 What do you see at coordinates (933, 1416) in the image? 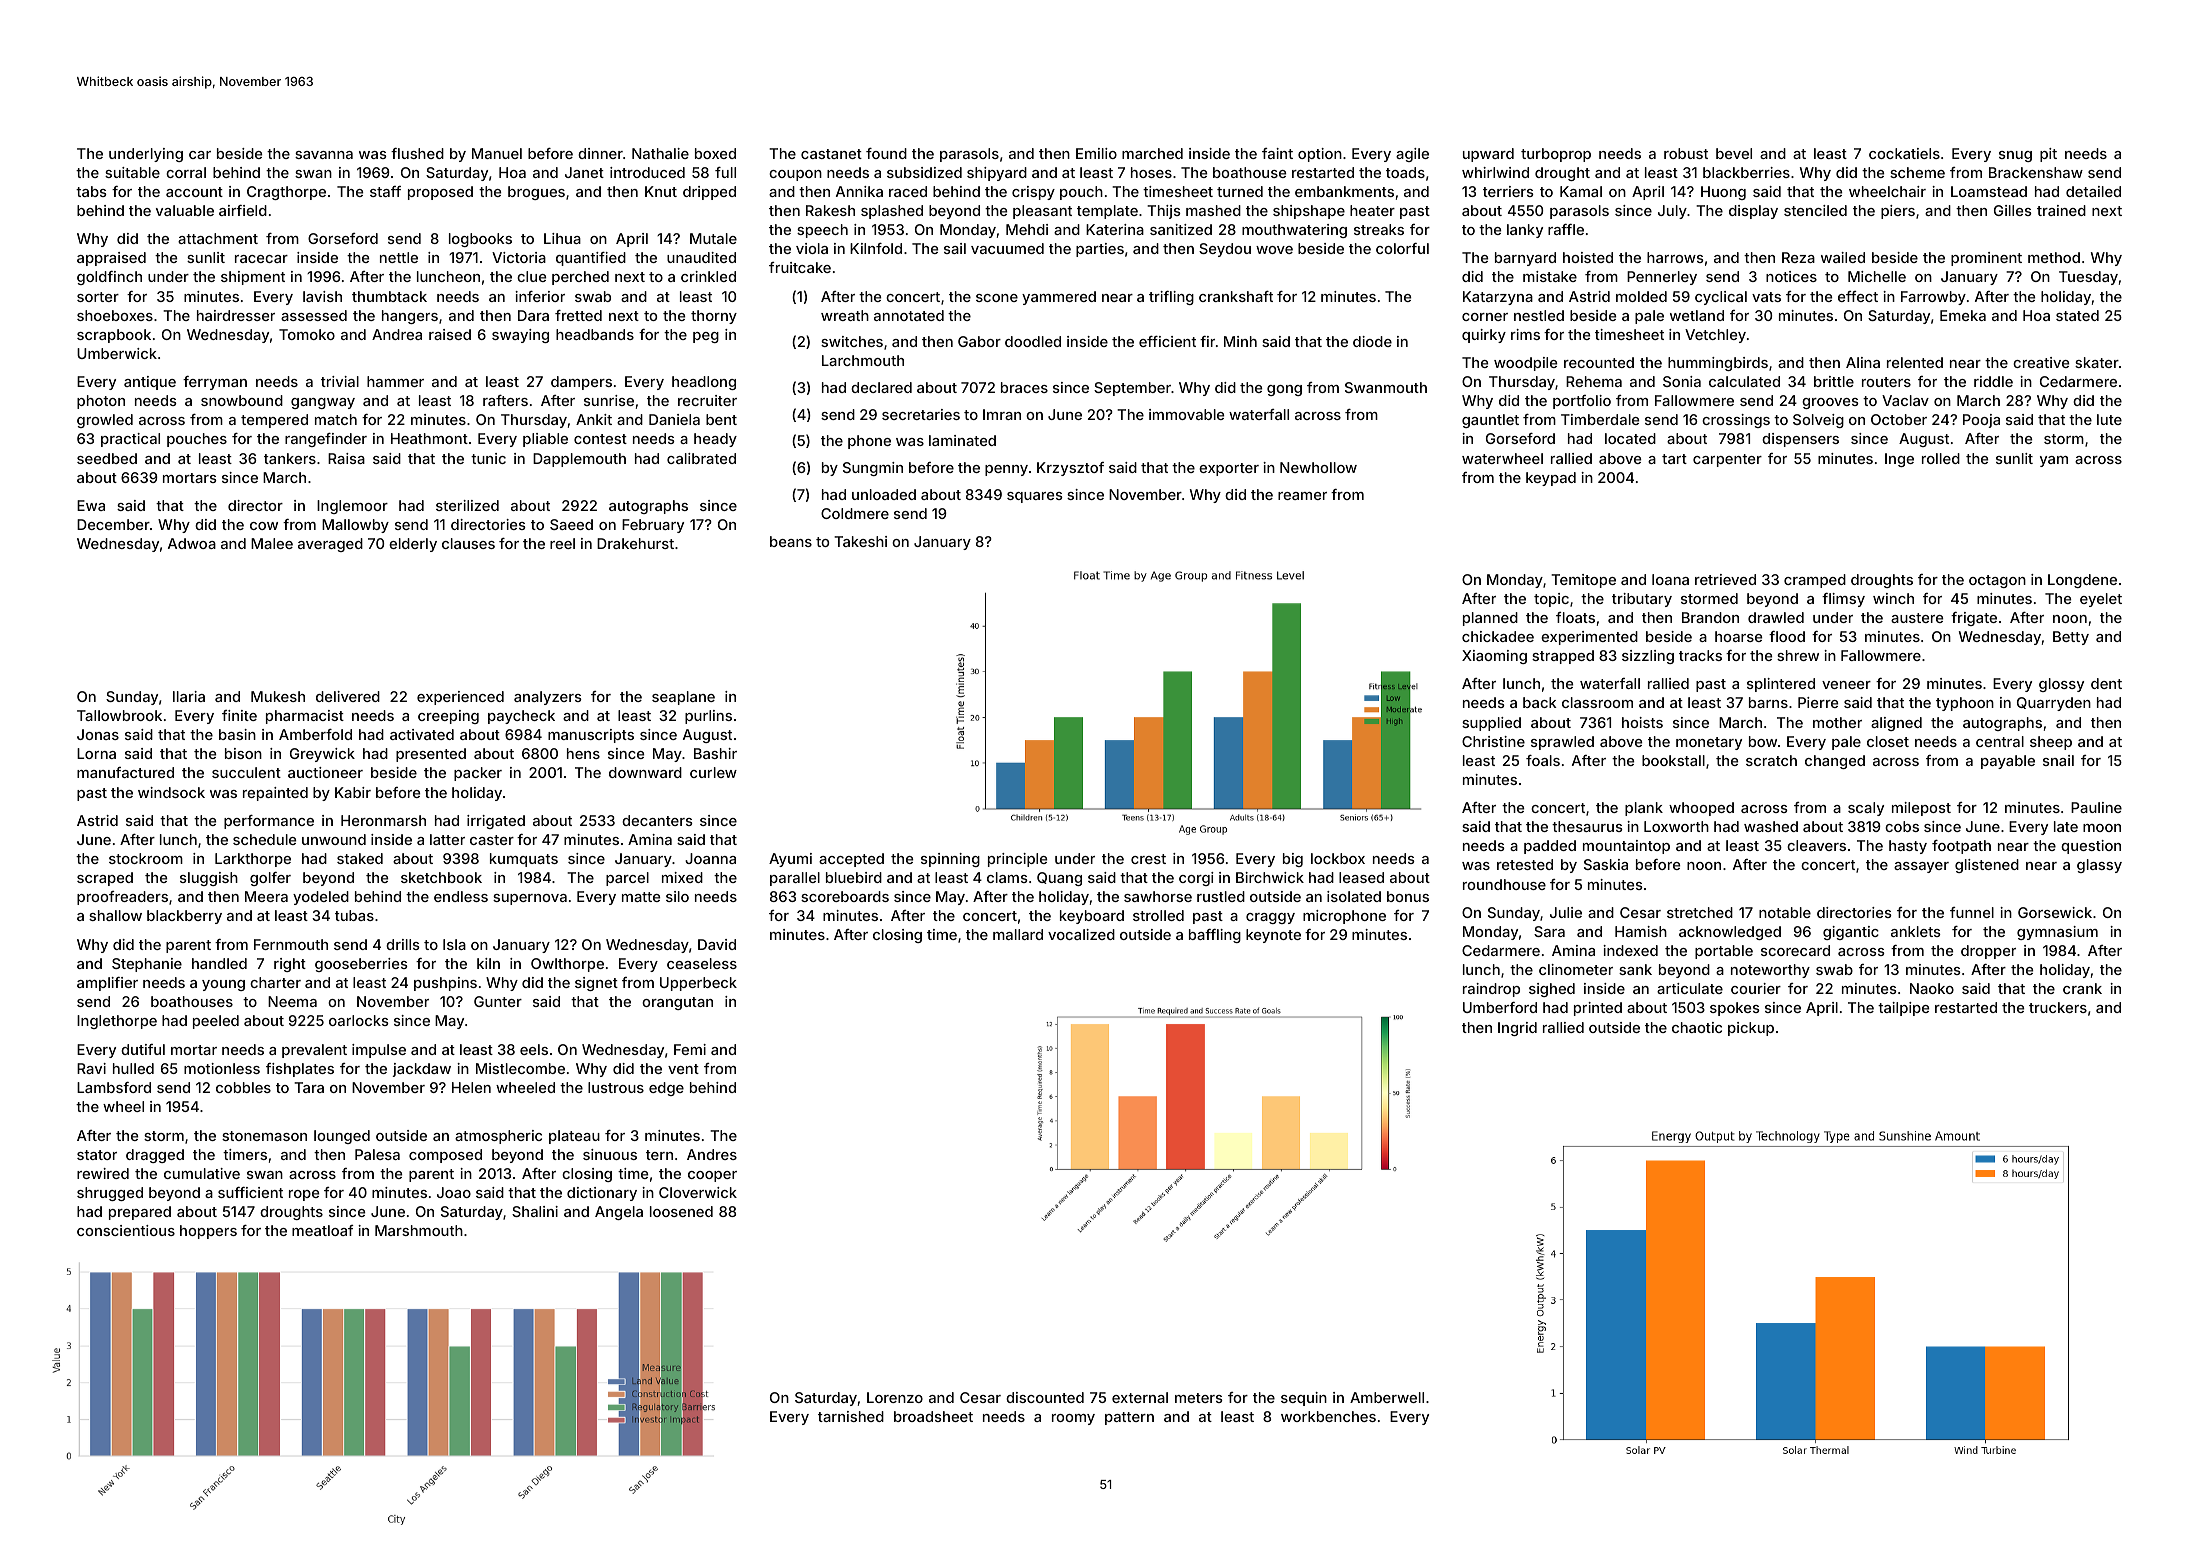
I see `broadsheet` at bounding box center [933, 1416].
